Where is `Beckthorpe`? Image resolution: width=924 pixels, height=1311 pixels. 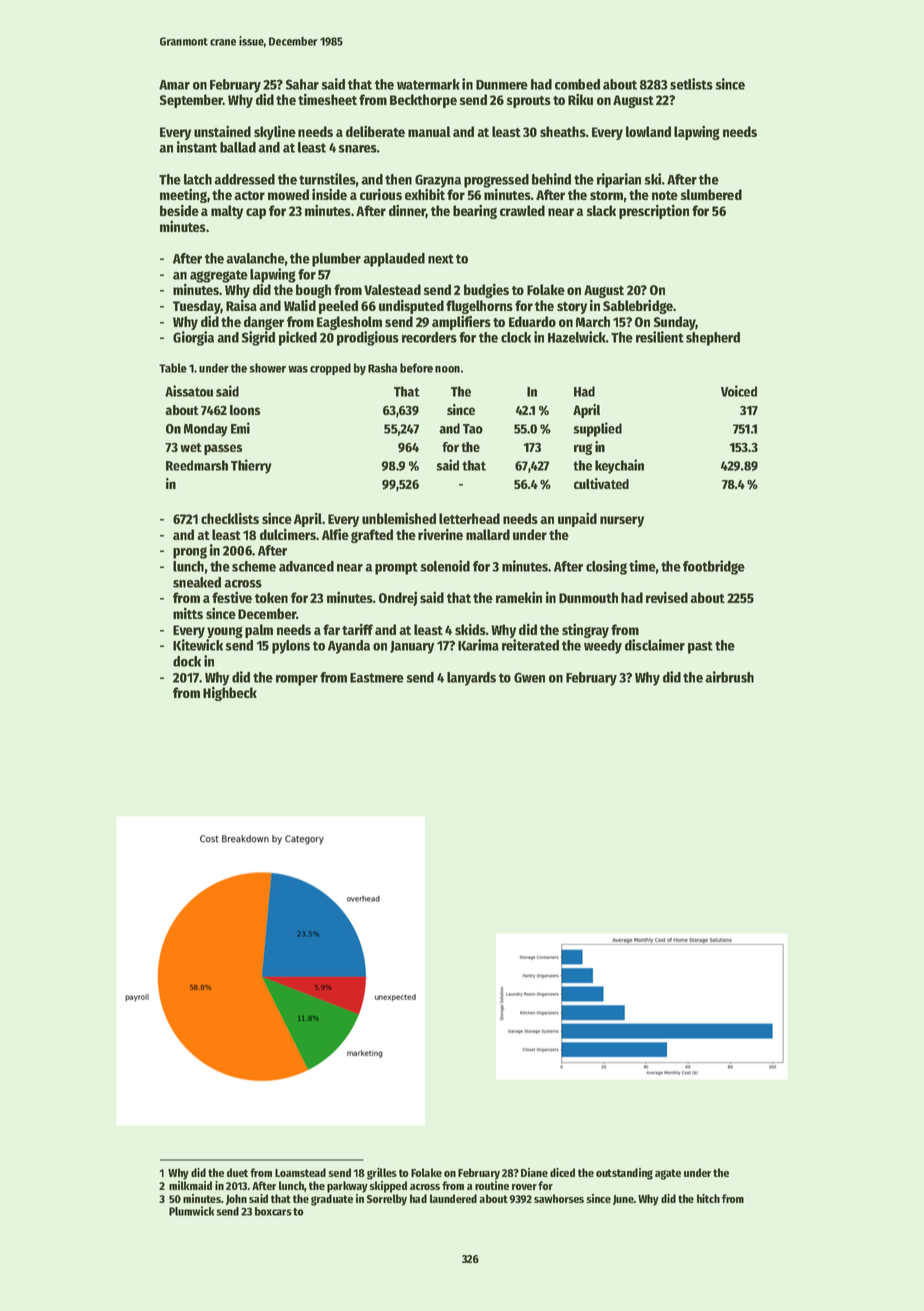
Beckthorpe is located at coordinates (423, 101).
